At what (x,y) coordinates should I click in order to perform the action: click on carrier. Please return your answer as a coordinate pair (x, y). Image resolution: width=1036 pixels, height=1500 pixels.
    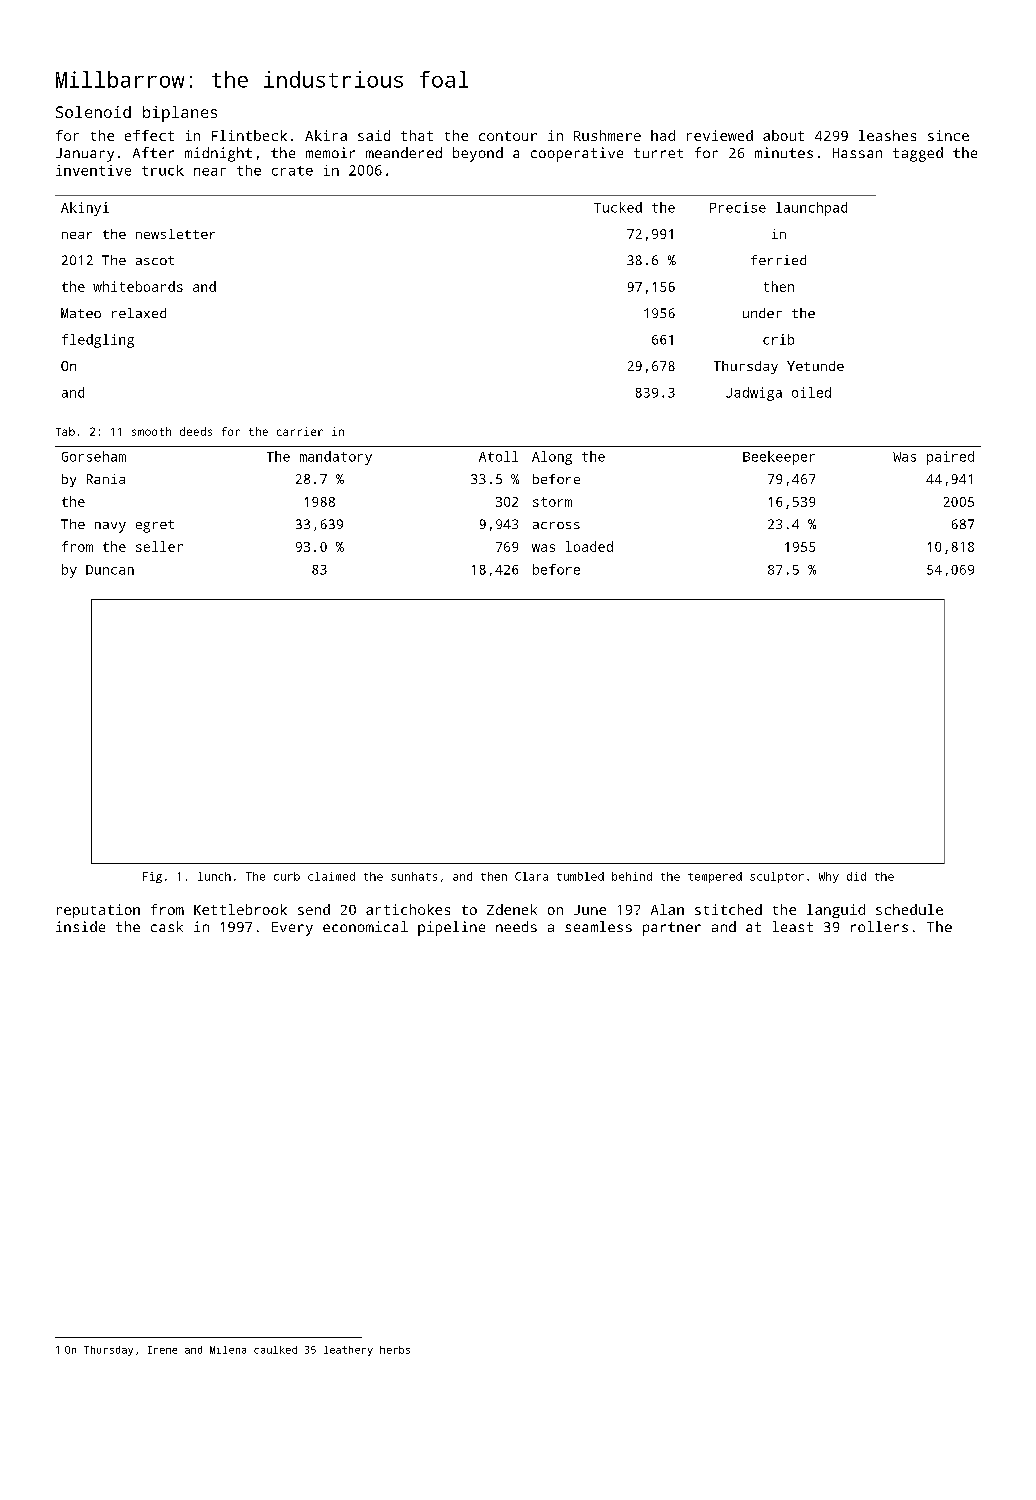
    Looking at the image, I should click on (300, 431).
